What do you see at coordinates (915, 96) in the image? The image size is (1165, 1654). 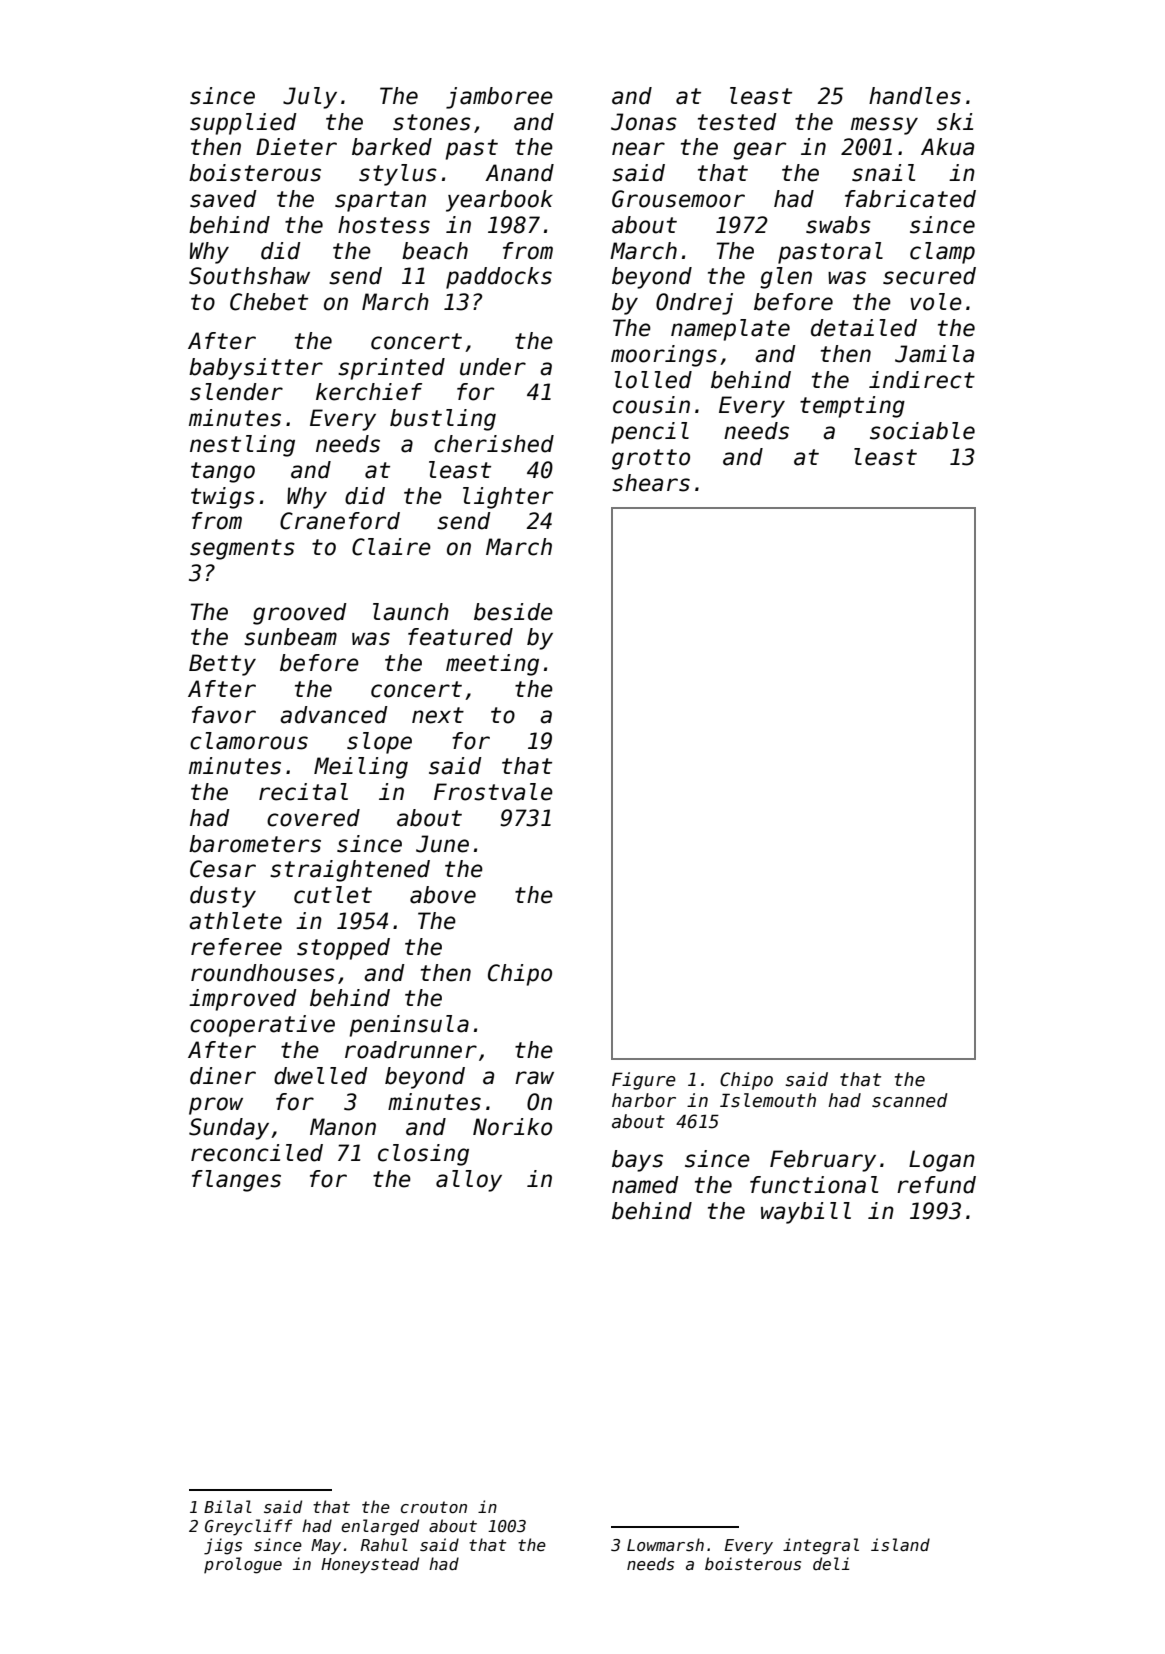 I see `handles` at bounding box center [915, 96].
